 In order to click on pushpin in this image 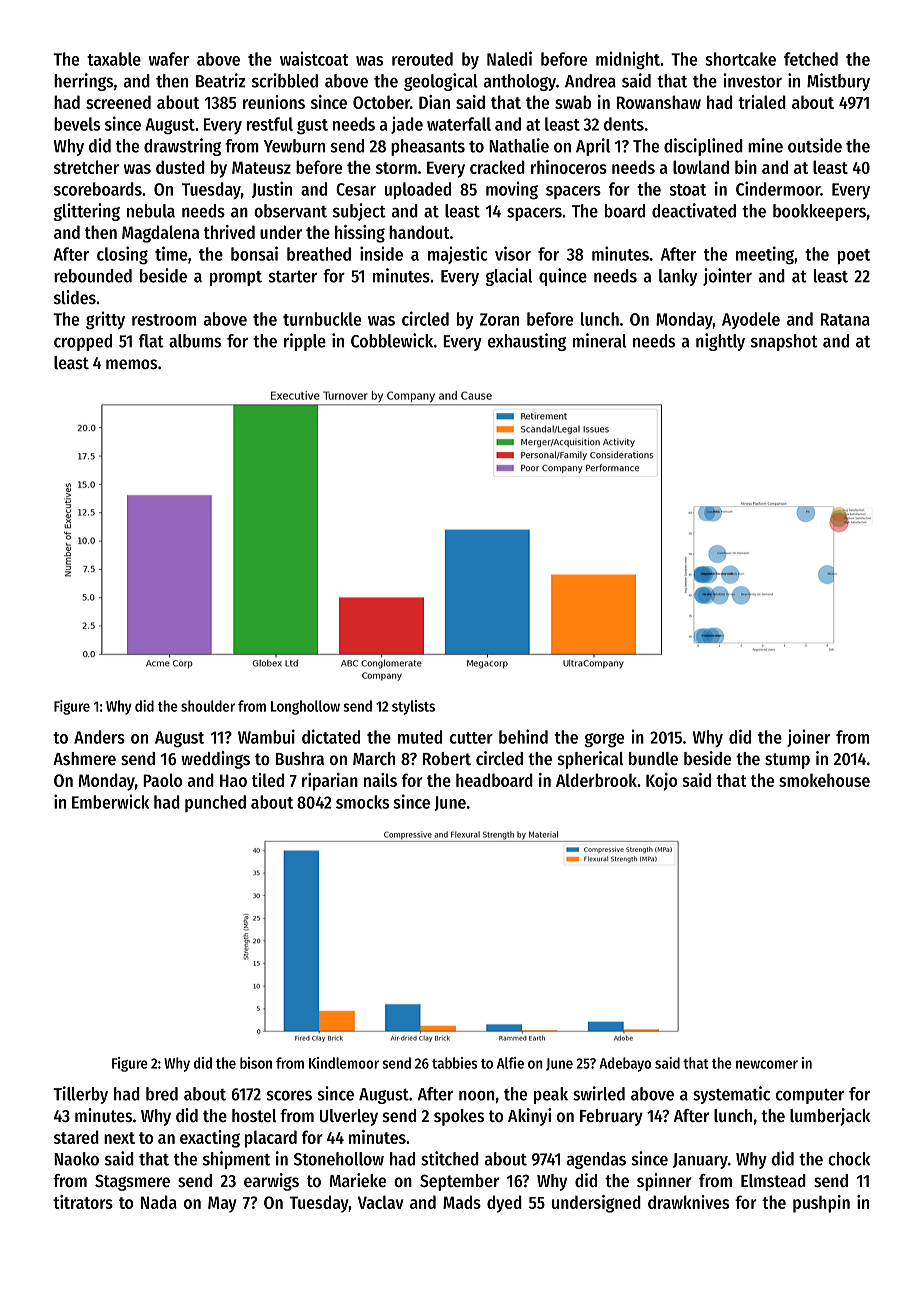, I will do `click(821, 1204)`.
